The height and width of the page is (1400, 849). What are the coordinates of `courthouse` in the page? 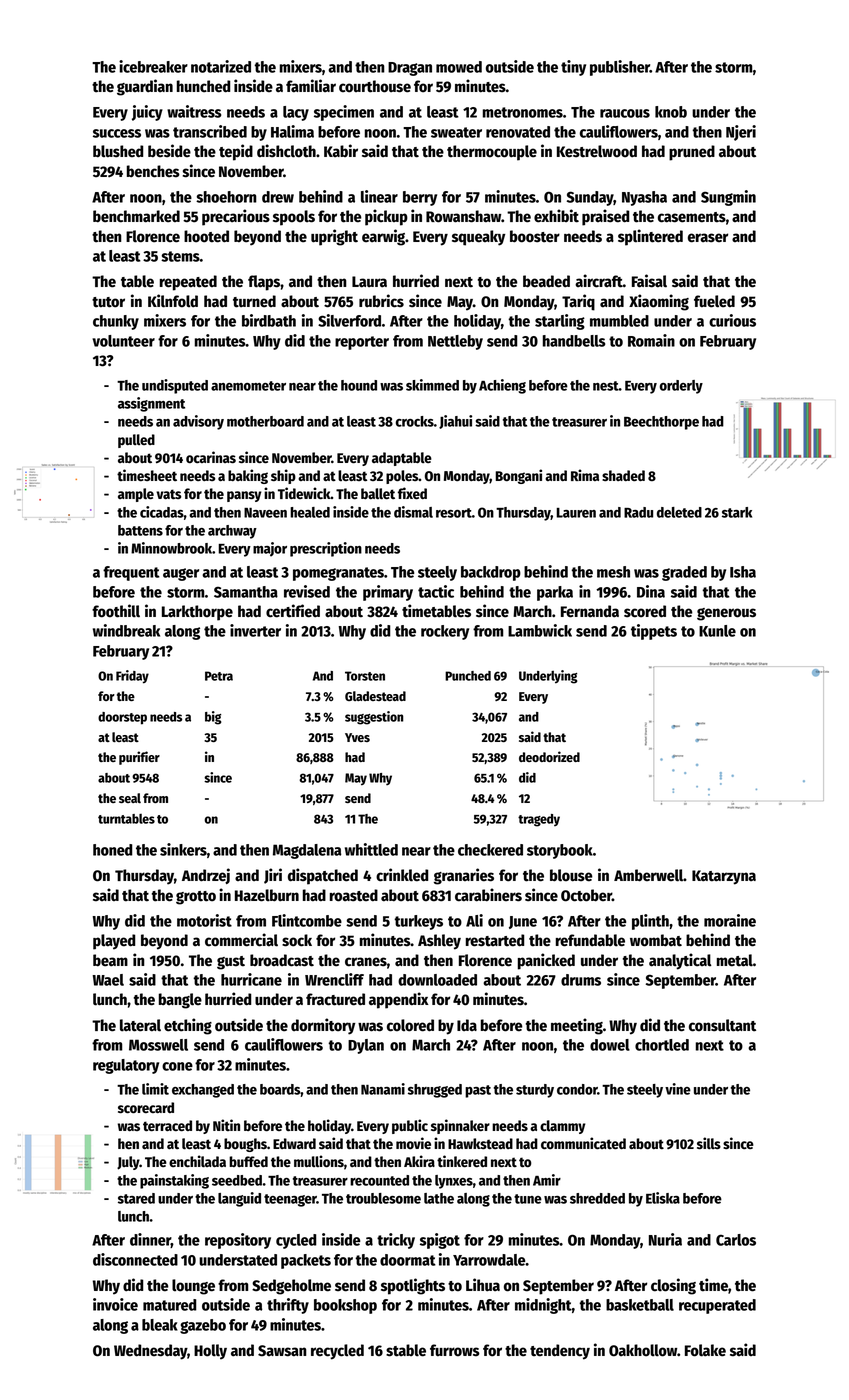 It's located at (375, 86).
